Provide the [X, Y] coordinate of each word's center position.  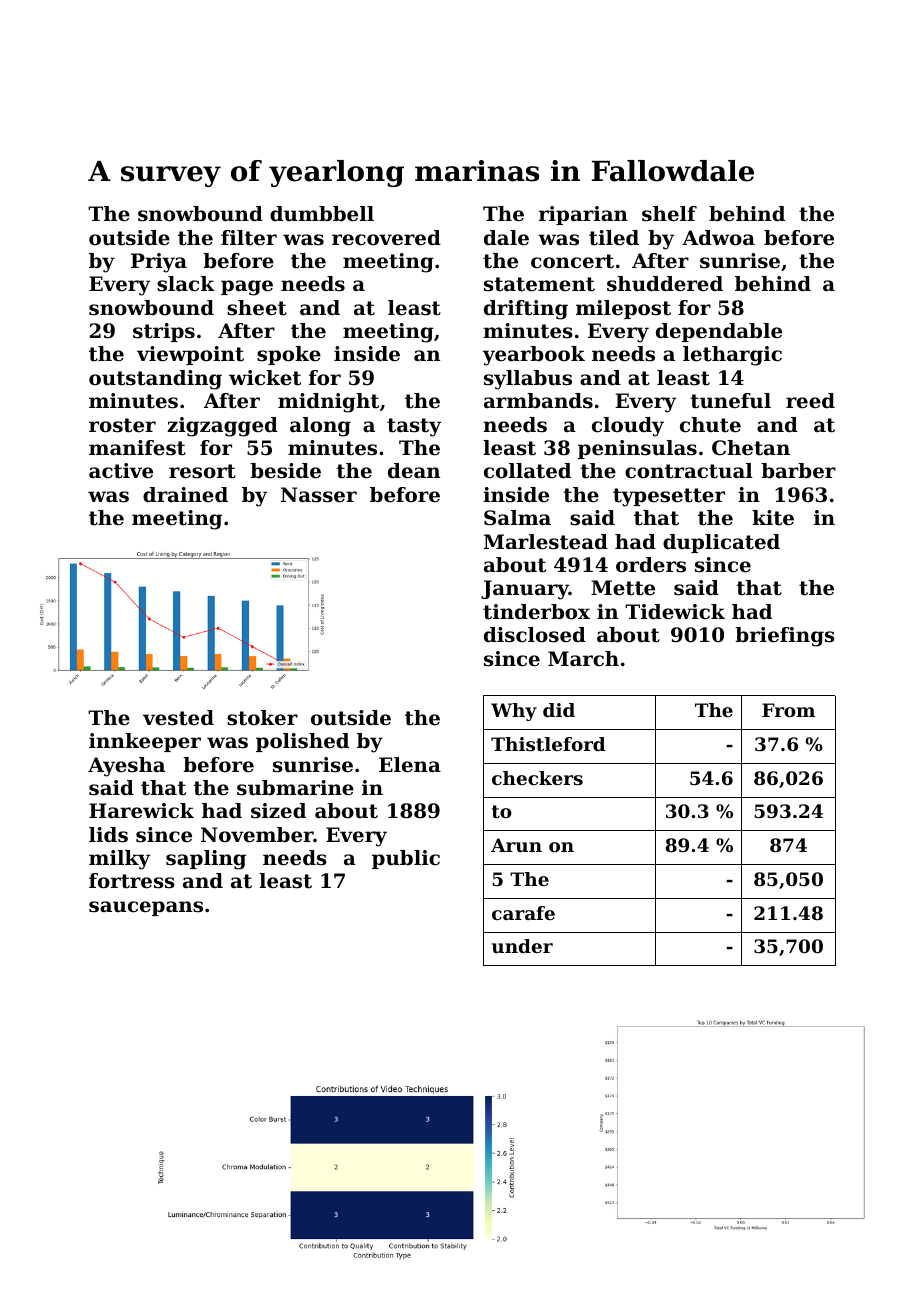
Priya [159, 263]
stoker [262, 718]
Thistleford [548, 744]
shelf [669, 214]
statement [539, 284]
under [522, 946]
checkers [537, 778]
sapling [206, 860]
